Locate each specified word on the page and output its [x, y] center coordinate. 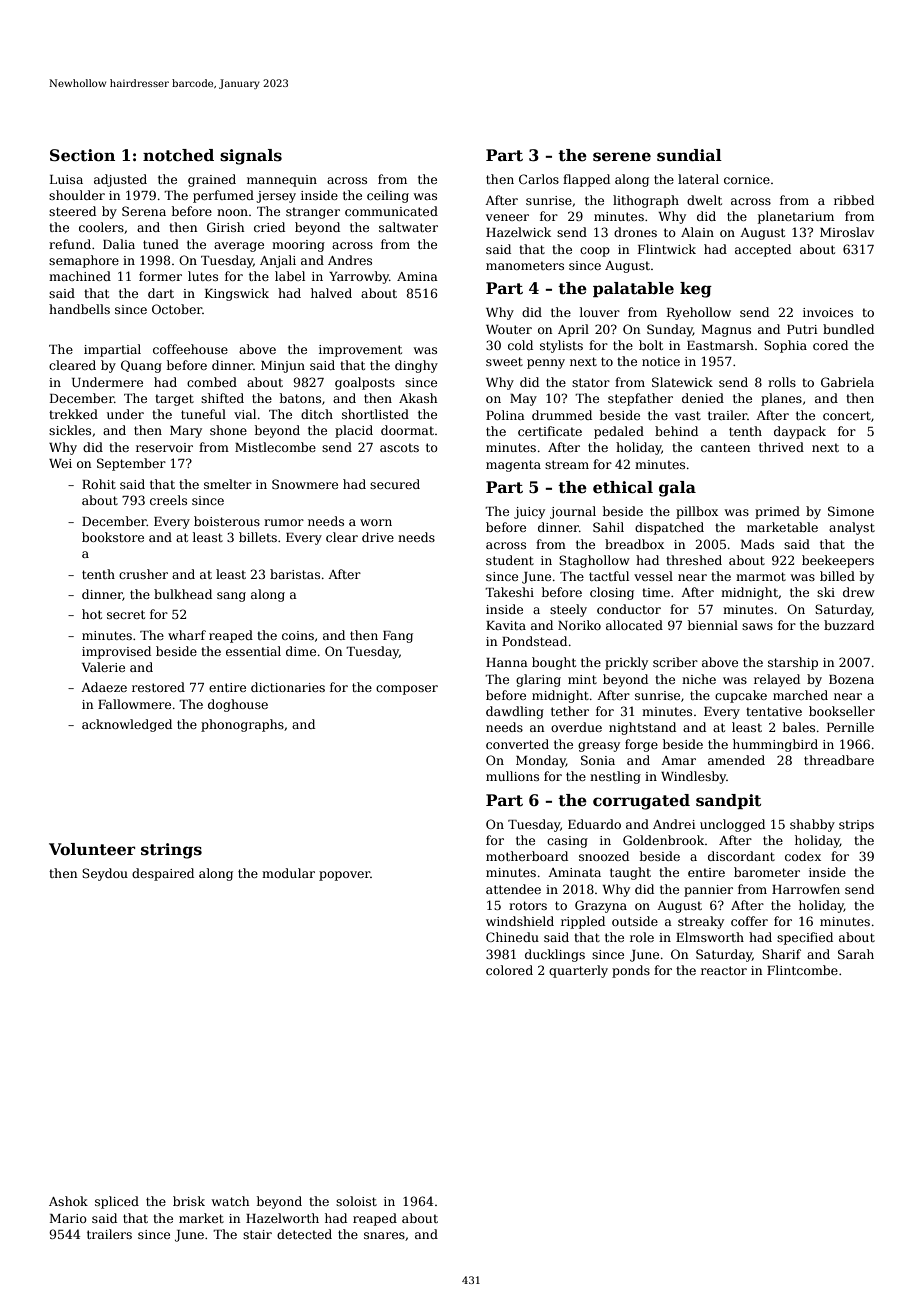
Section [82, 155]
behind [676, 431]
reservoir [164, 447]
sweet [504, 361]
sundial [689, 155]
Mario [68, 1218]
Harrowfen [806, 889]
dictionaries [288, 687]
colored [509, 970]
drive [378, 537]
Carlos [539, 179]
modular [288, 873]
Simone [851, 511]
